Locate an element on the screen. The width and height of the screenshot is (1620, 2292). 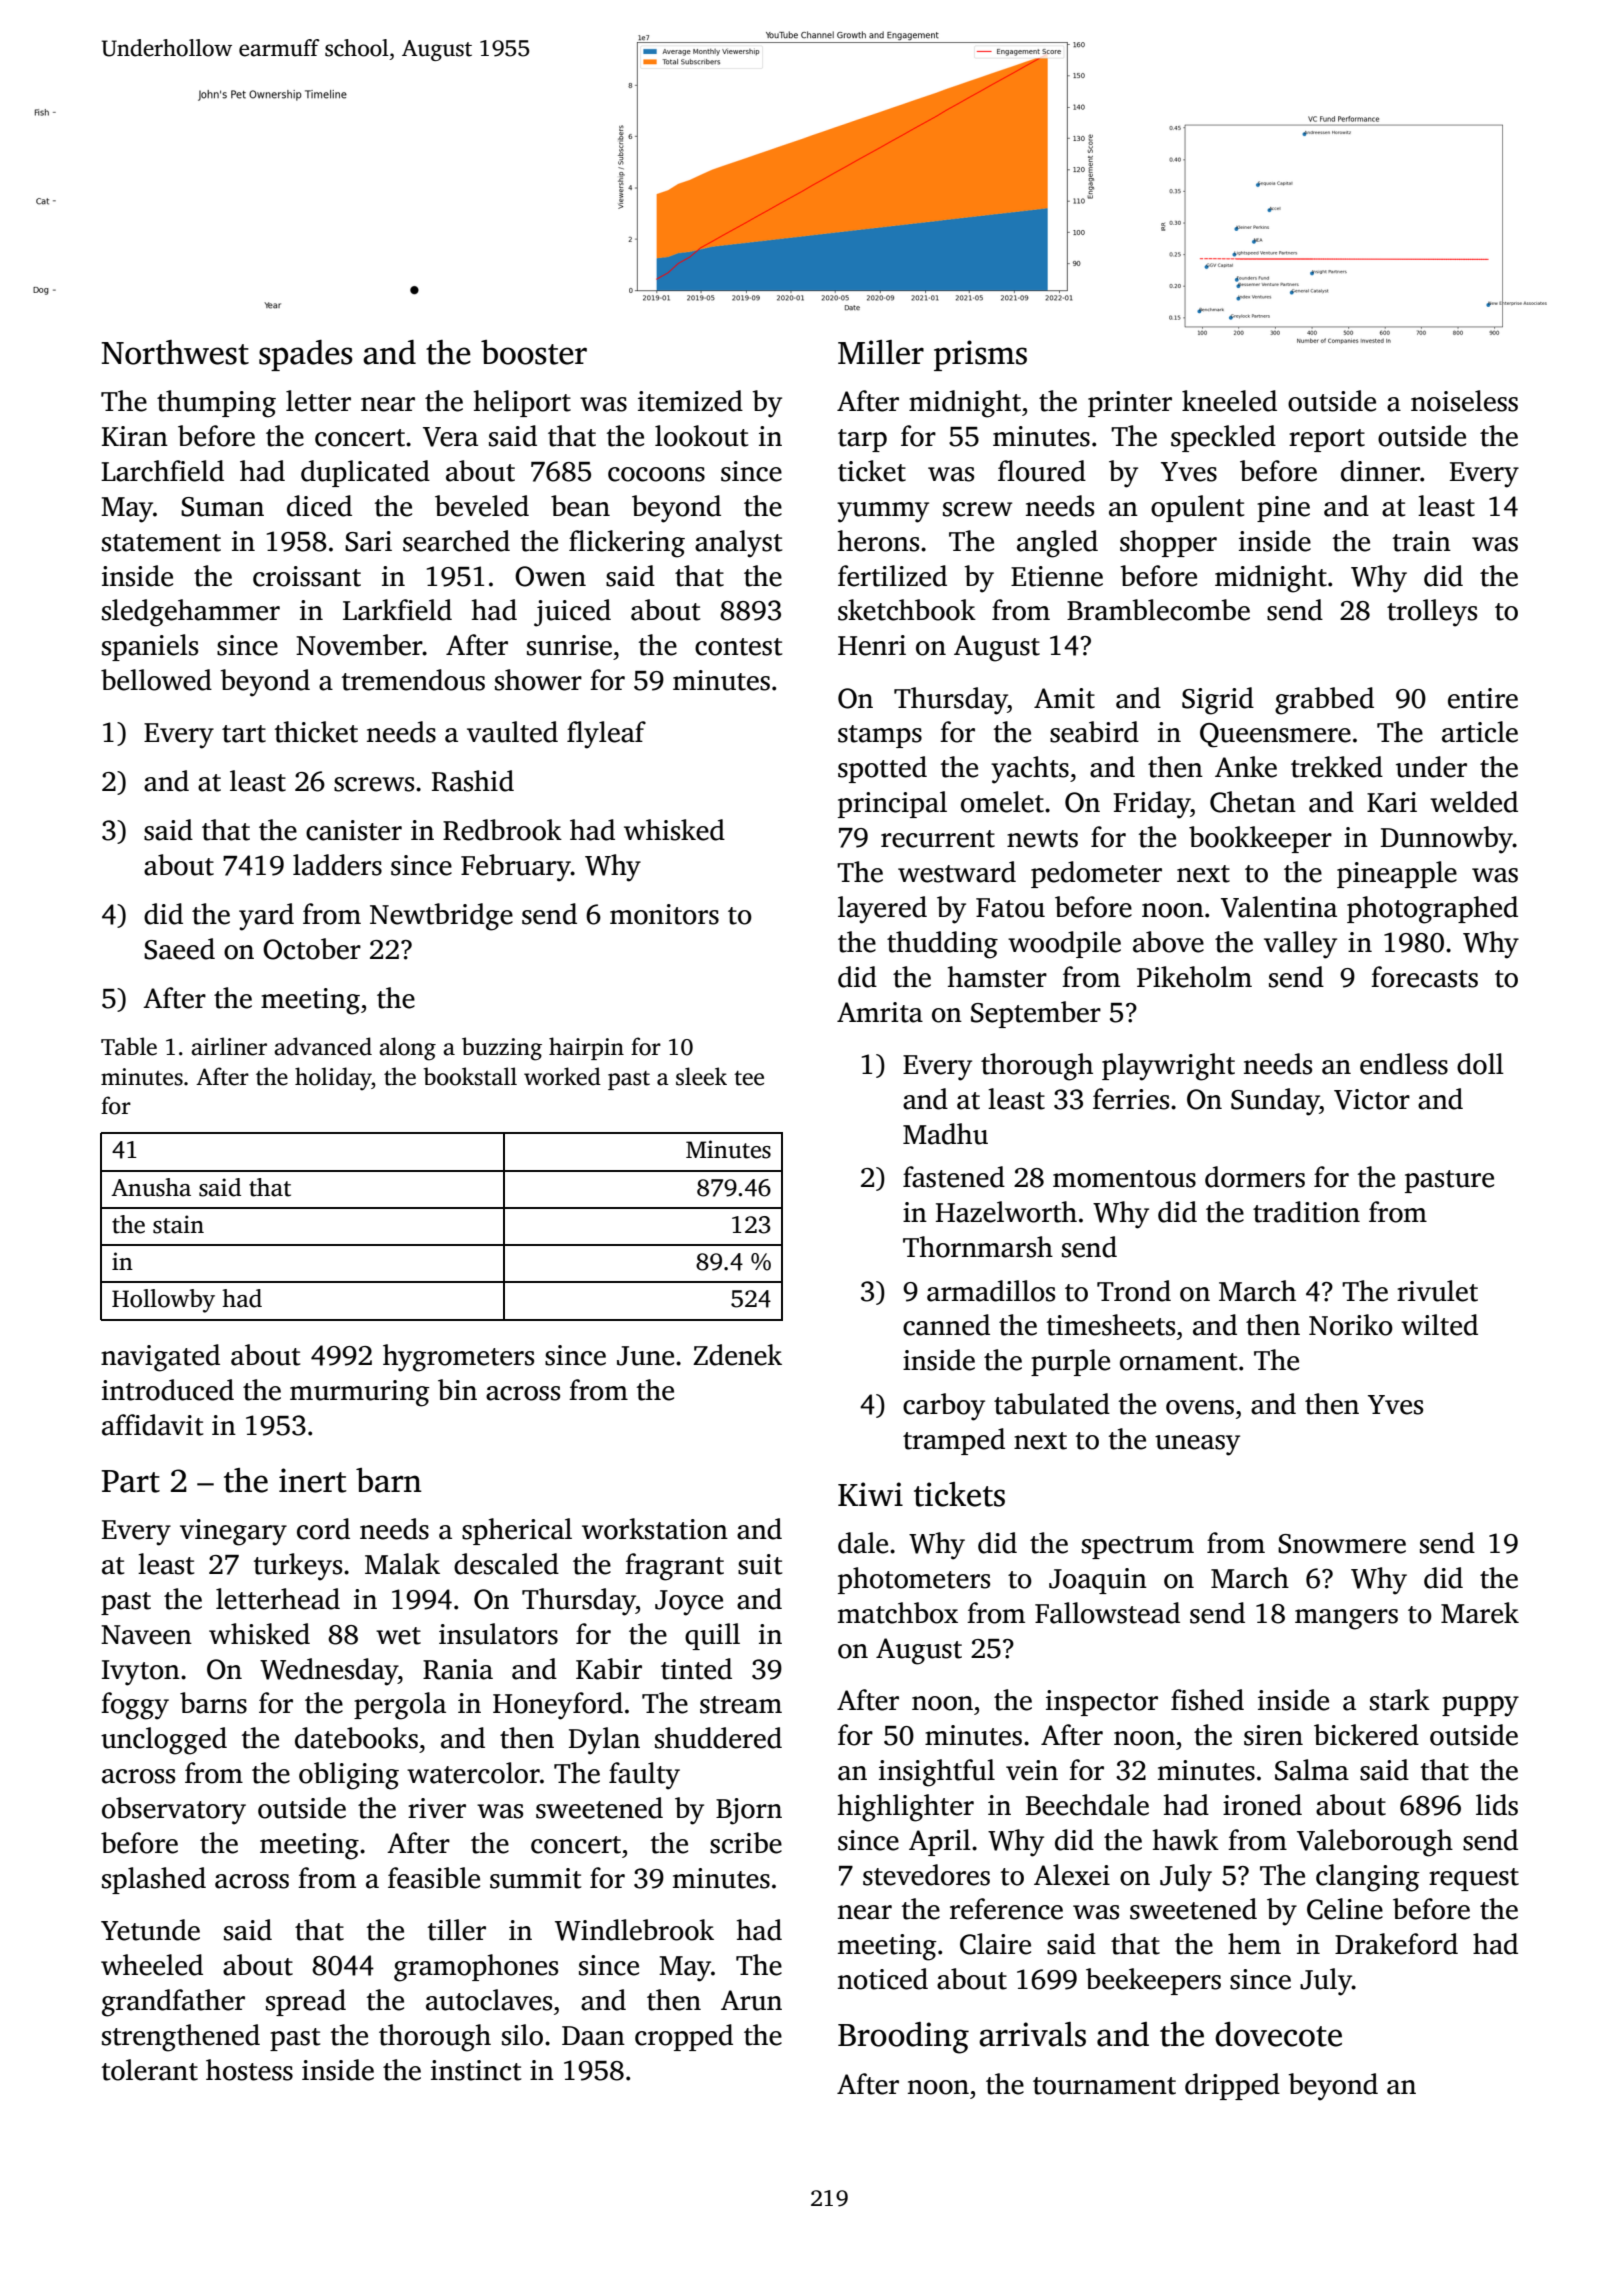
dripped is located at coordinates (1232, 2086).
